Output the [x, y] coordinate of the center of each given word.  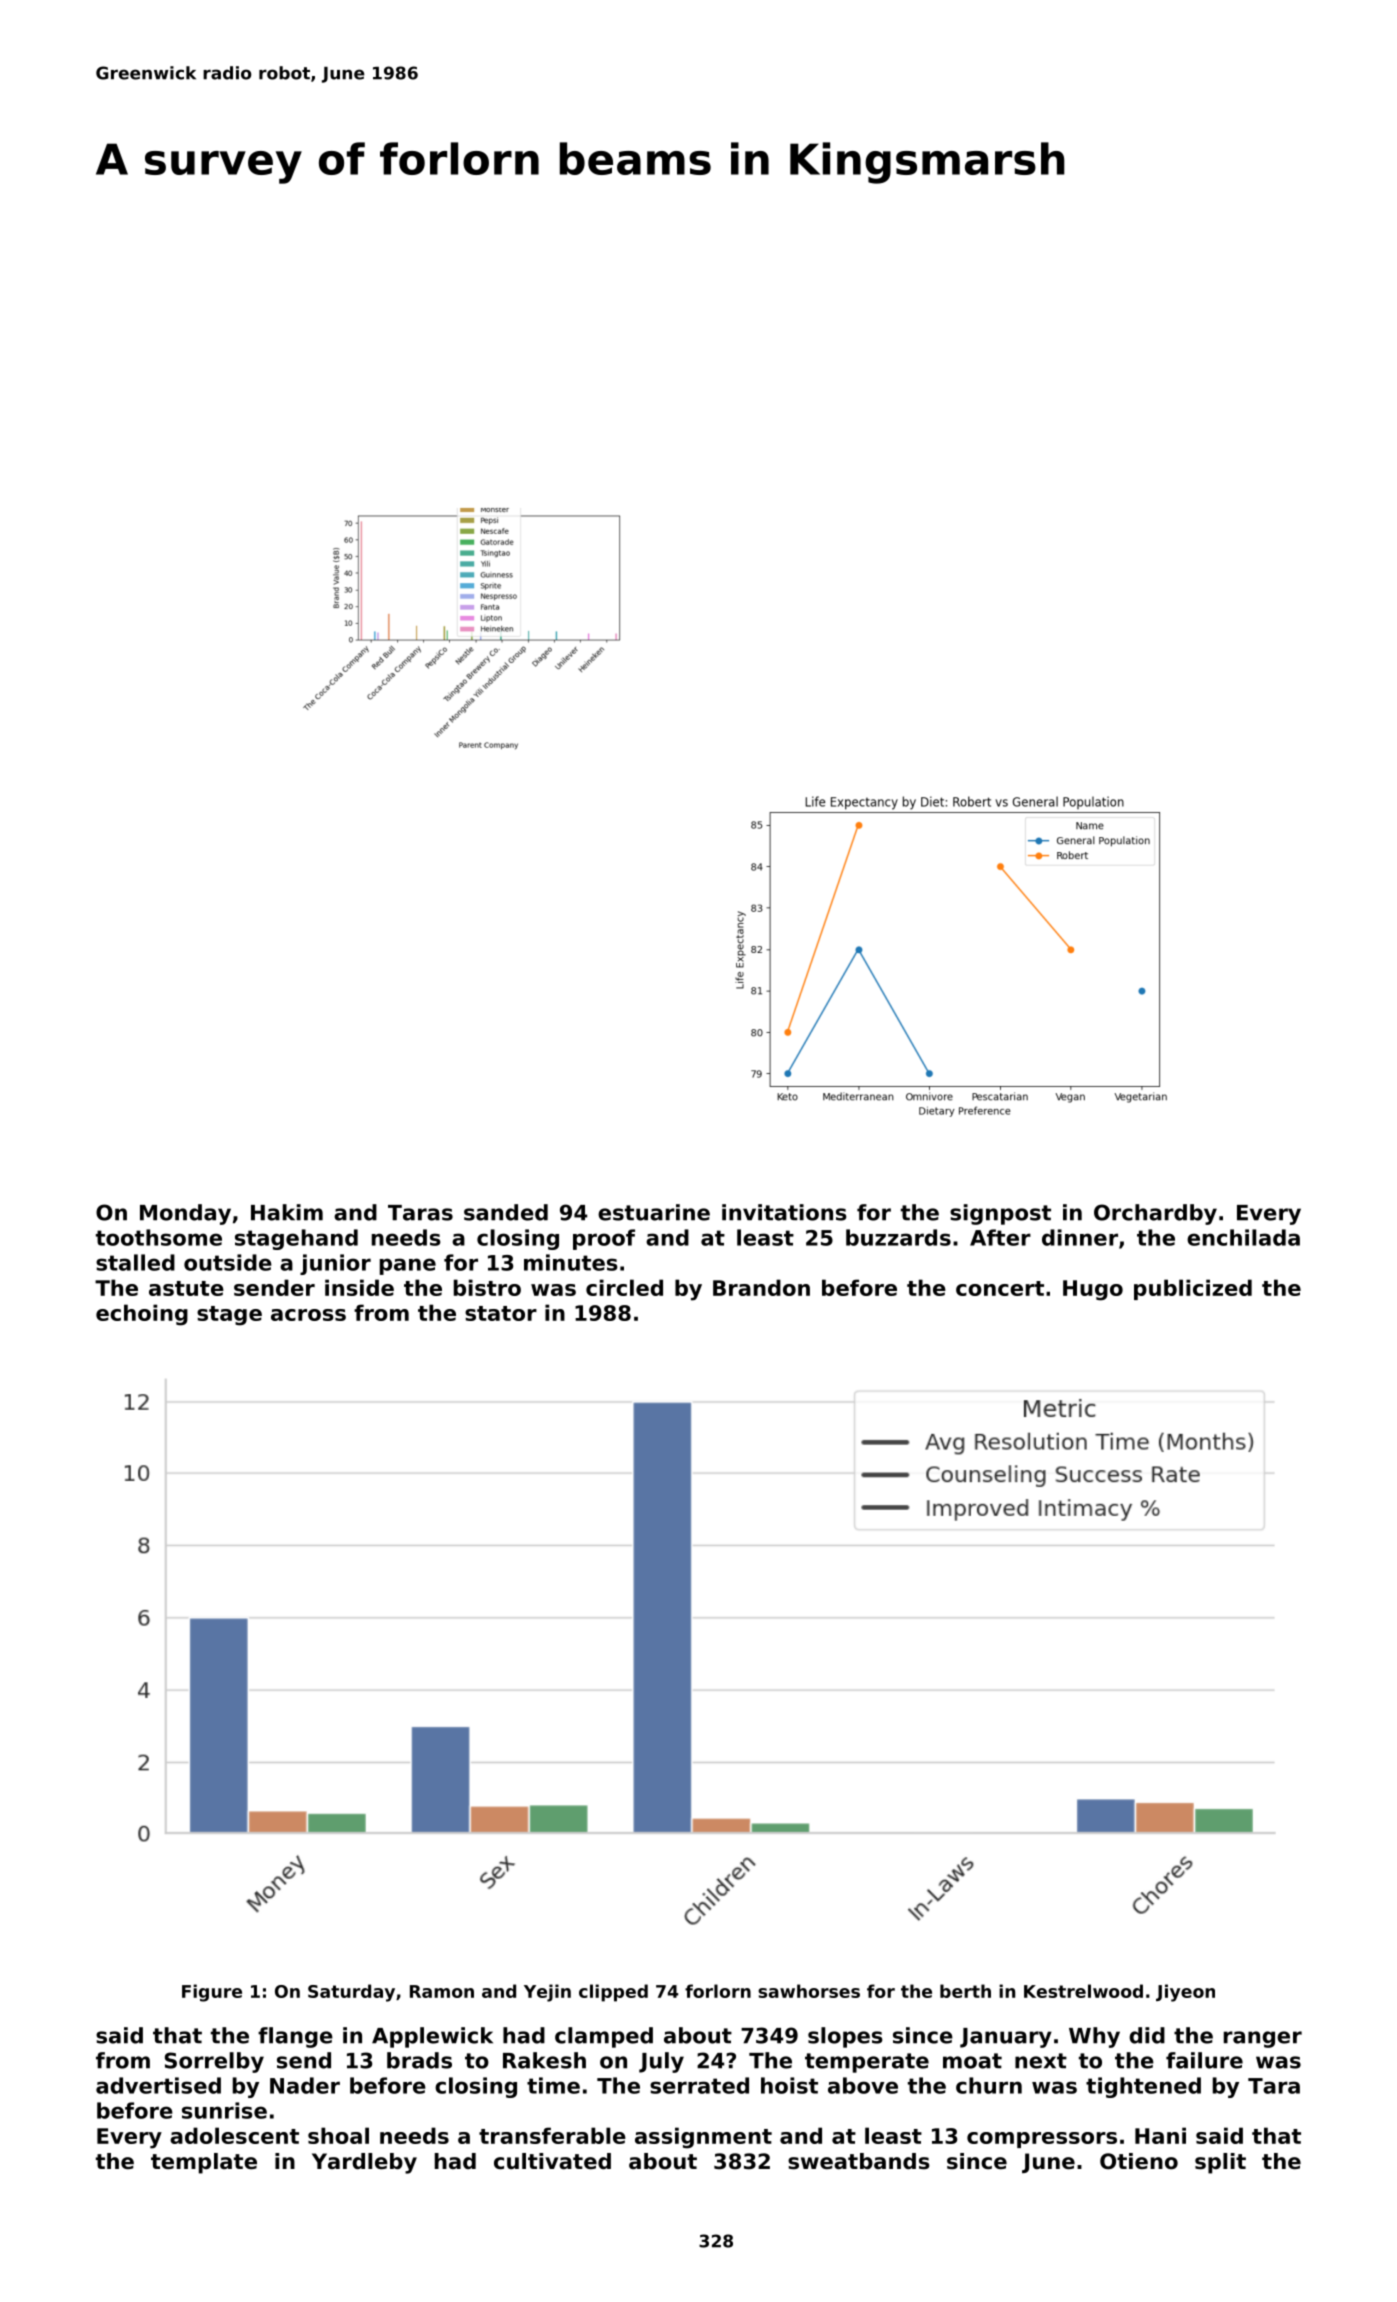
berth [965, 1991]
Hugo [1093, 1290]
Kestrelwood [1083, 1991]
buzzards [898, 1237]
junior [335, 1264]
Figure [212, 1993]
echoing [142, 1315]
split [1220, 2163]
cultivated [552, 2161]
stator [501, 1313]
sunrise [224, 2110]
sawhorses [809, 1991]
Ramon [442, 1991]
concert [1000, 1288]
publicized [1193, 1289]
